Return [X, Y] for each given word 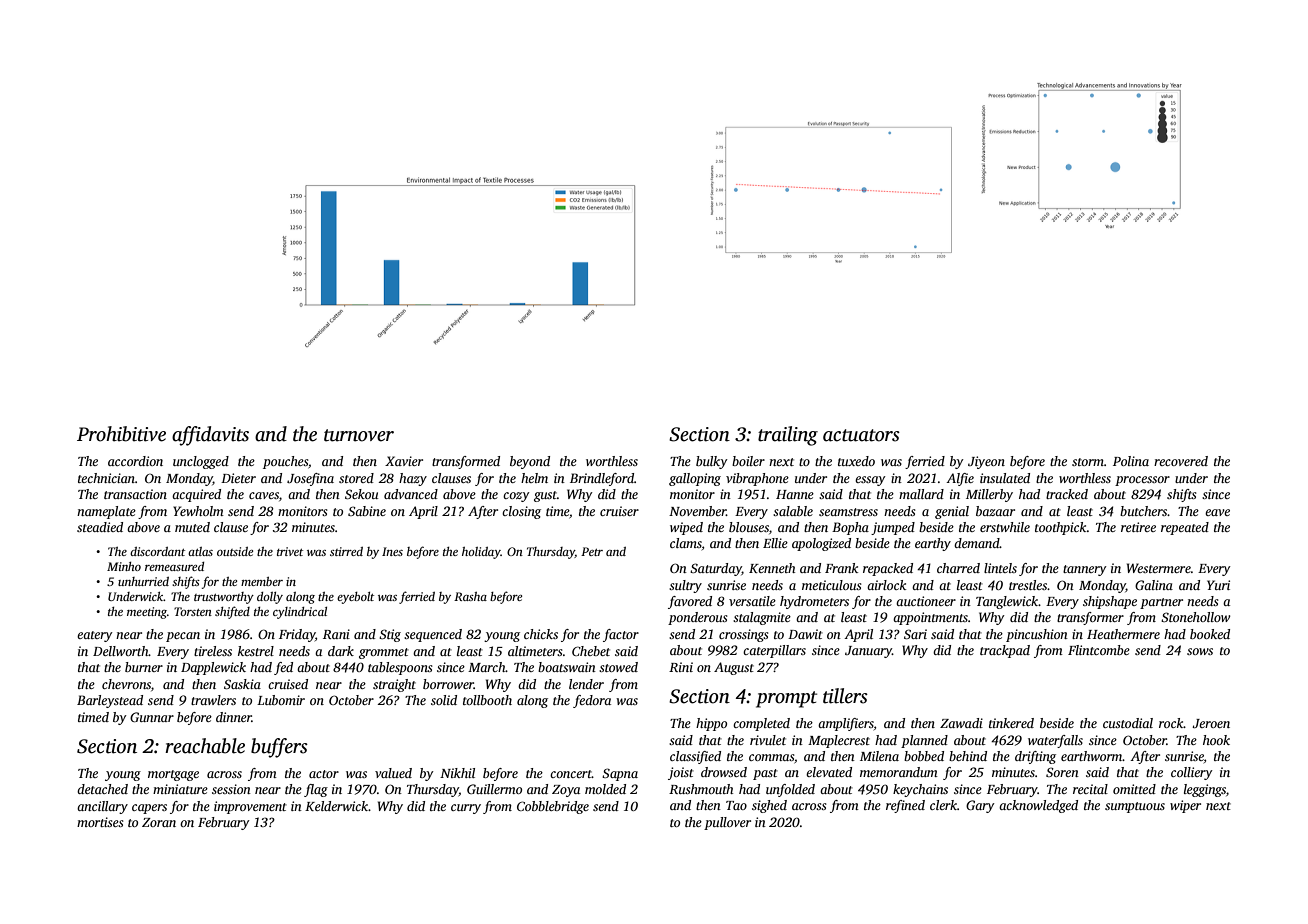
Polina [1131, 461]
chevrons [126, 684]
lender [586, 684]
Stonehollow [1196, 617]
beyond [530, 462]
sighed [769, 806]
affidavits [210, 436]
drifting [1035, 757]
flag [316, 790]
